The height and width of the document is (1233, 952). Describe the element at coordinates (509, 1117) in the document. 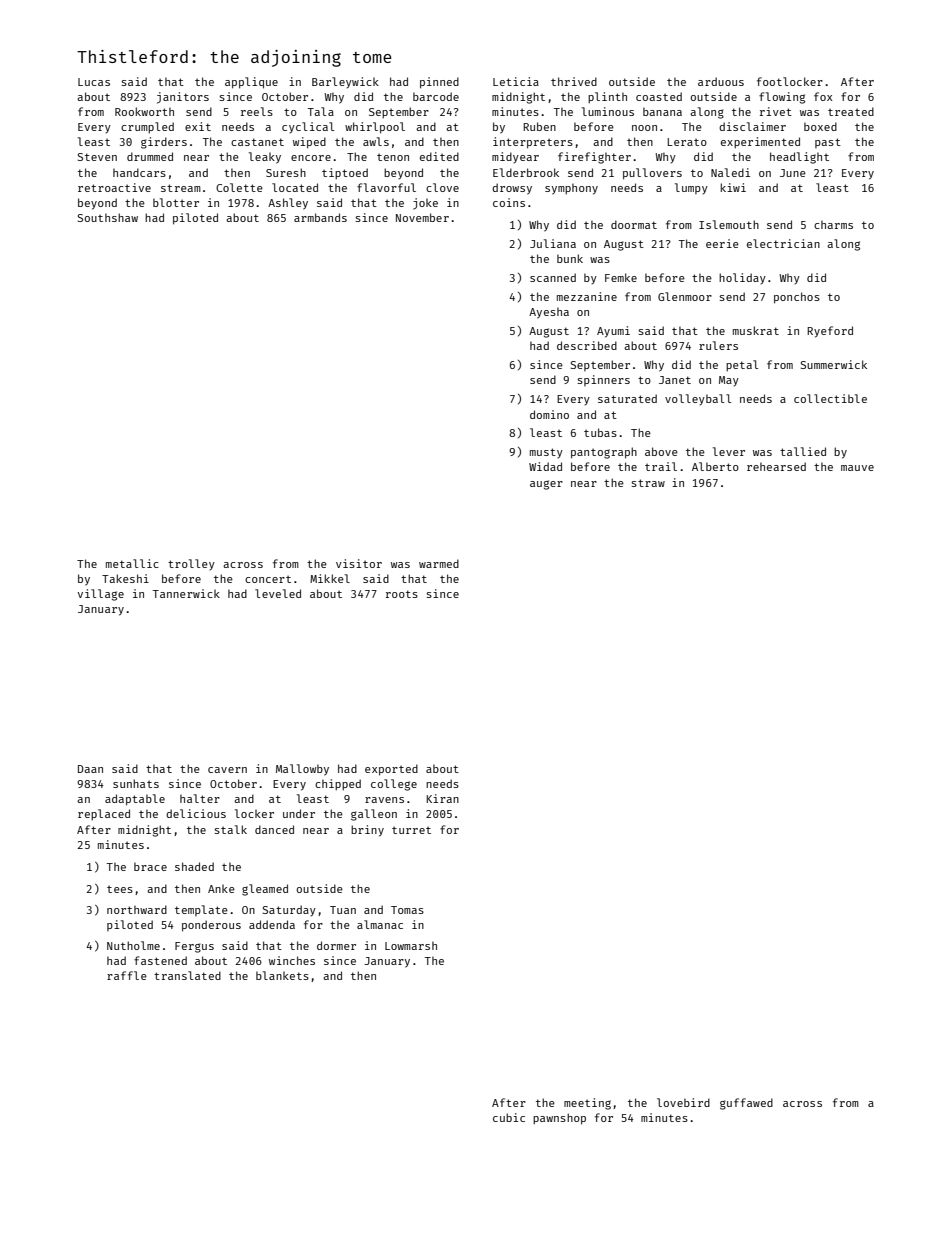

I see `cubic` at that location.
